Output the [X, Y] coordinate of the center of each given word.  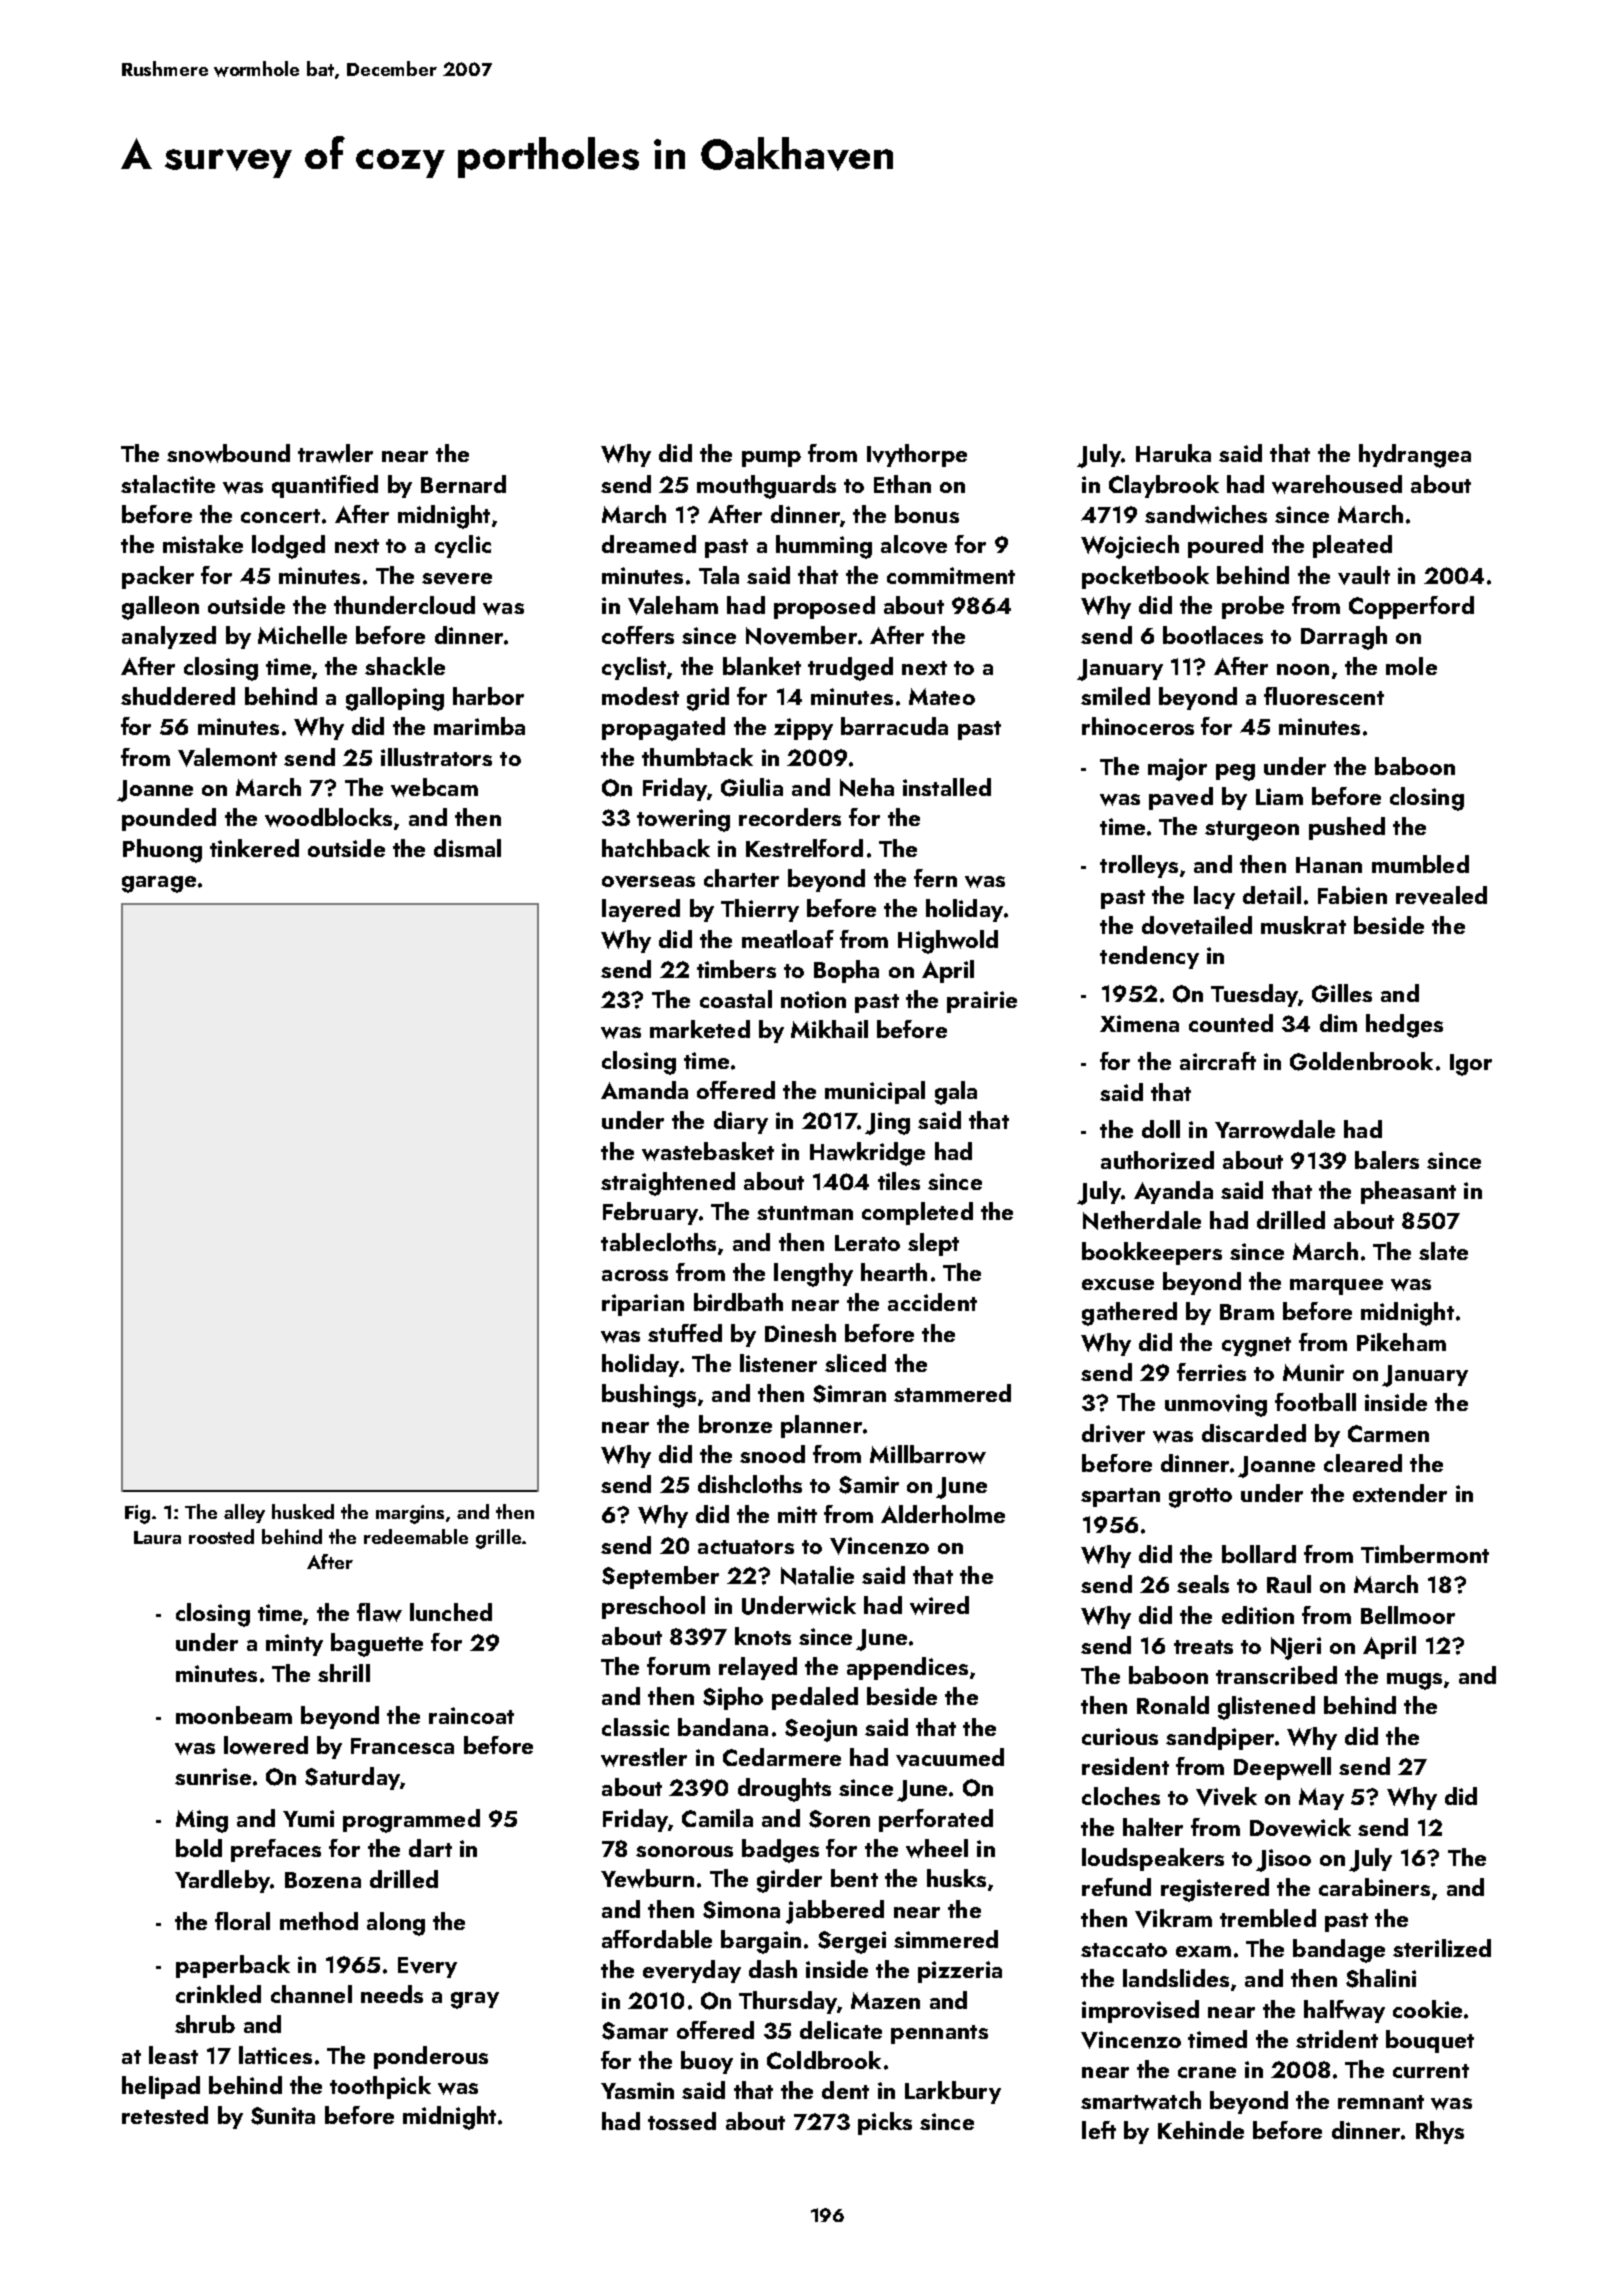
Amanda [644, 1090]
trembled [1268, 1918]
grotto [1200, 1498]
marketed [700, 1029]
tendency [1149, 957]
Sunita [283, 2116]
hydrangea [1415, 456]
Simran [849, 1394]
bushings [649, 1396]
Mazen [885, 2000]
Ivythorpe [917, 455]
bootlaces [1213, 635]
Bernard [463, 484]
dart [430, 1848]
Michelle [302, 635]
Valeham [673, 605]
